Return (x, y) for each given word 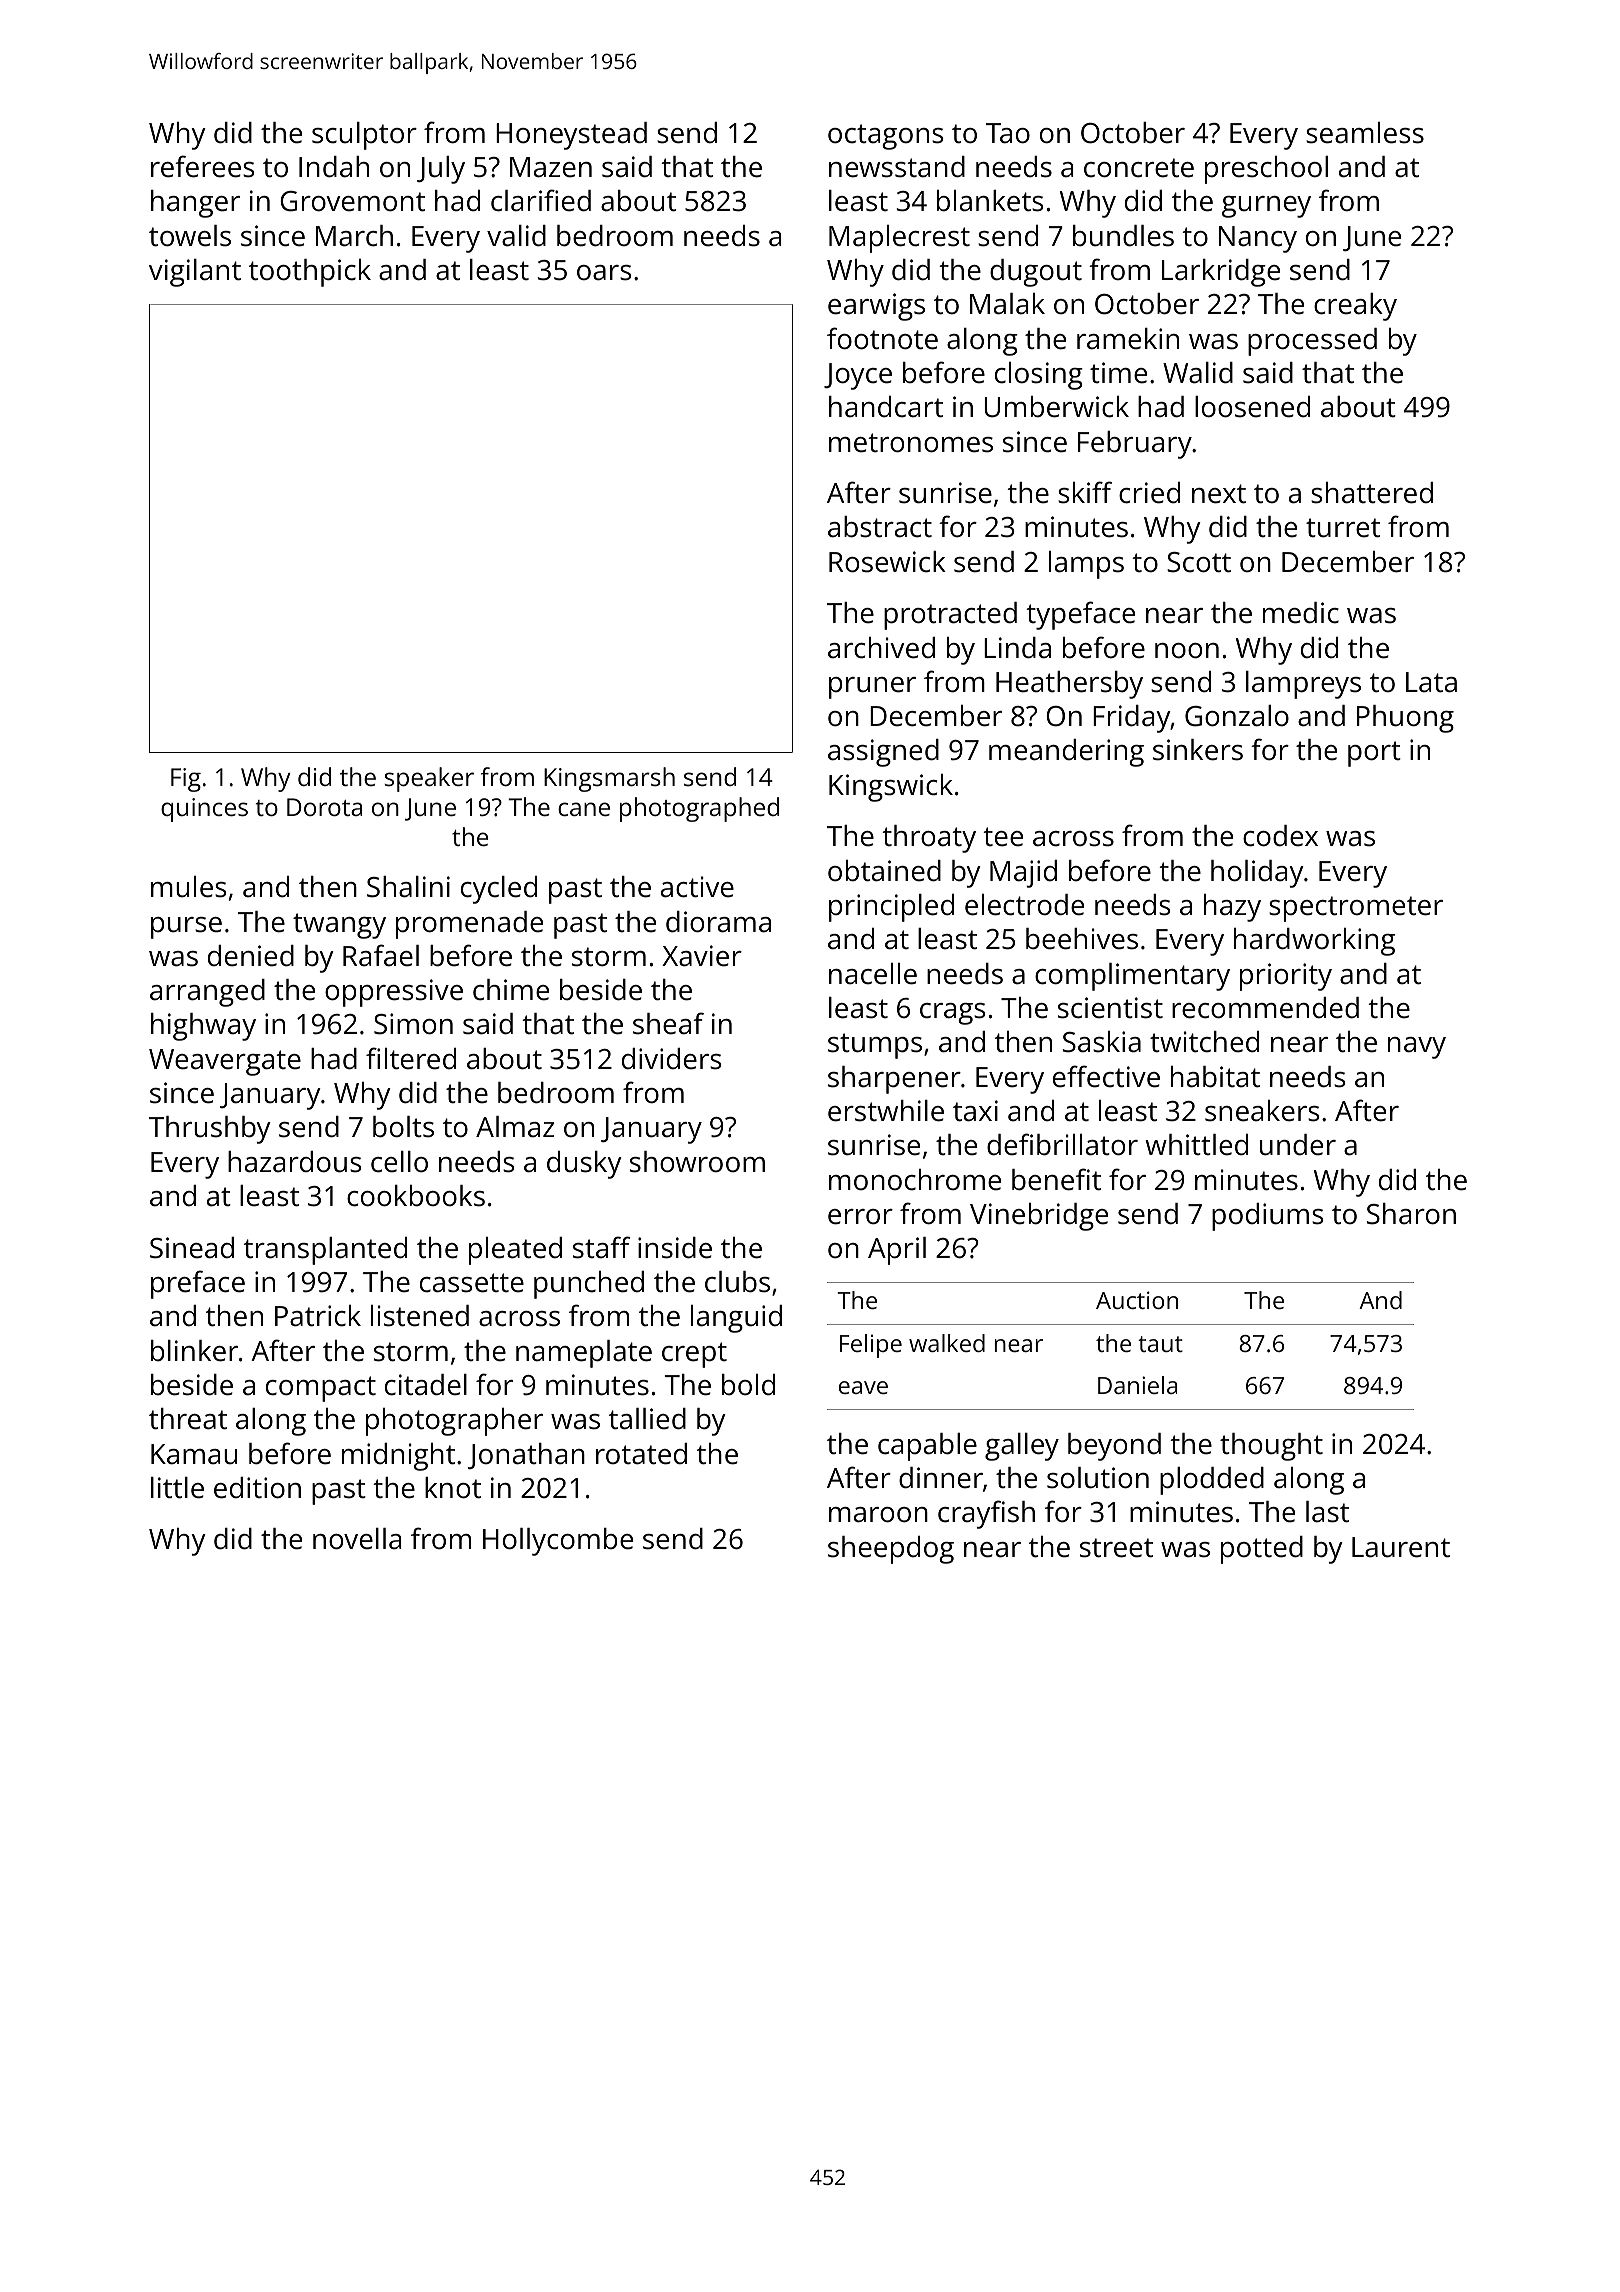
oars (604, 273)
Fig (186, 780)
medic (1301, 613)
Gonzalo (1237, 716)
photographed (699, 809)
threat (188, 1419)
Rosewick (887, 562)
